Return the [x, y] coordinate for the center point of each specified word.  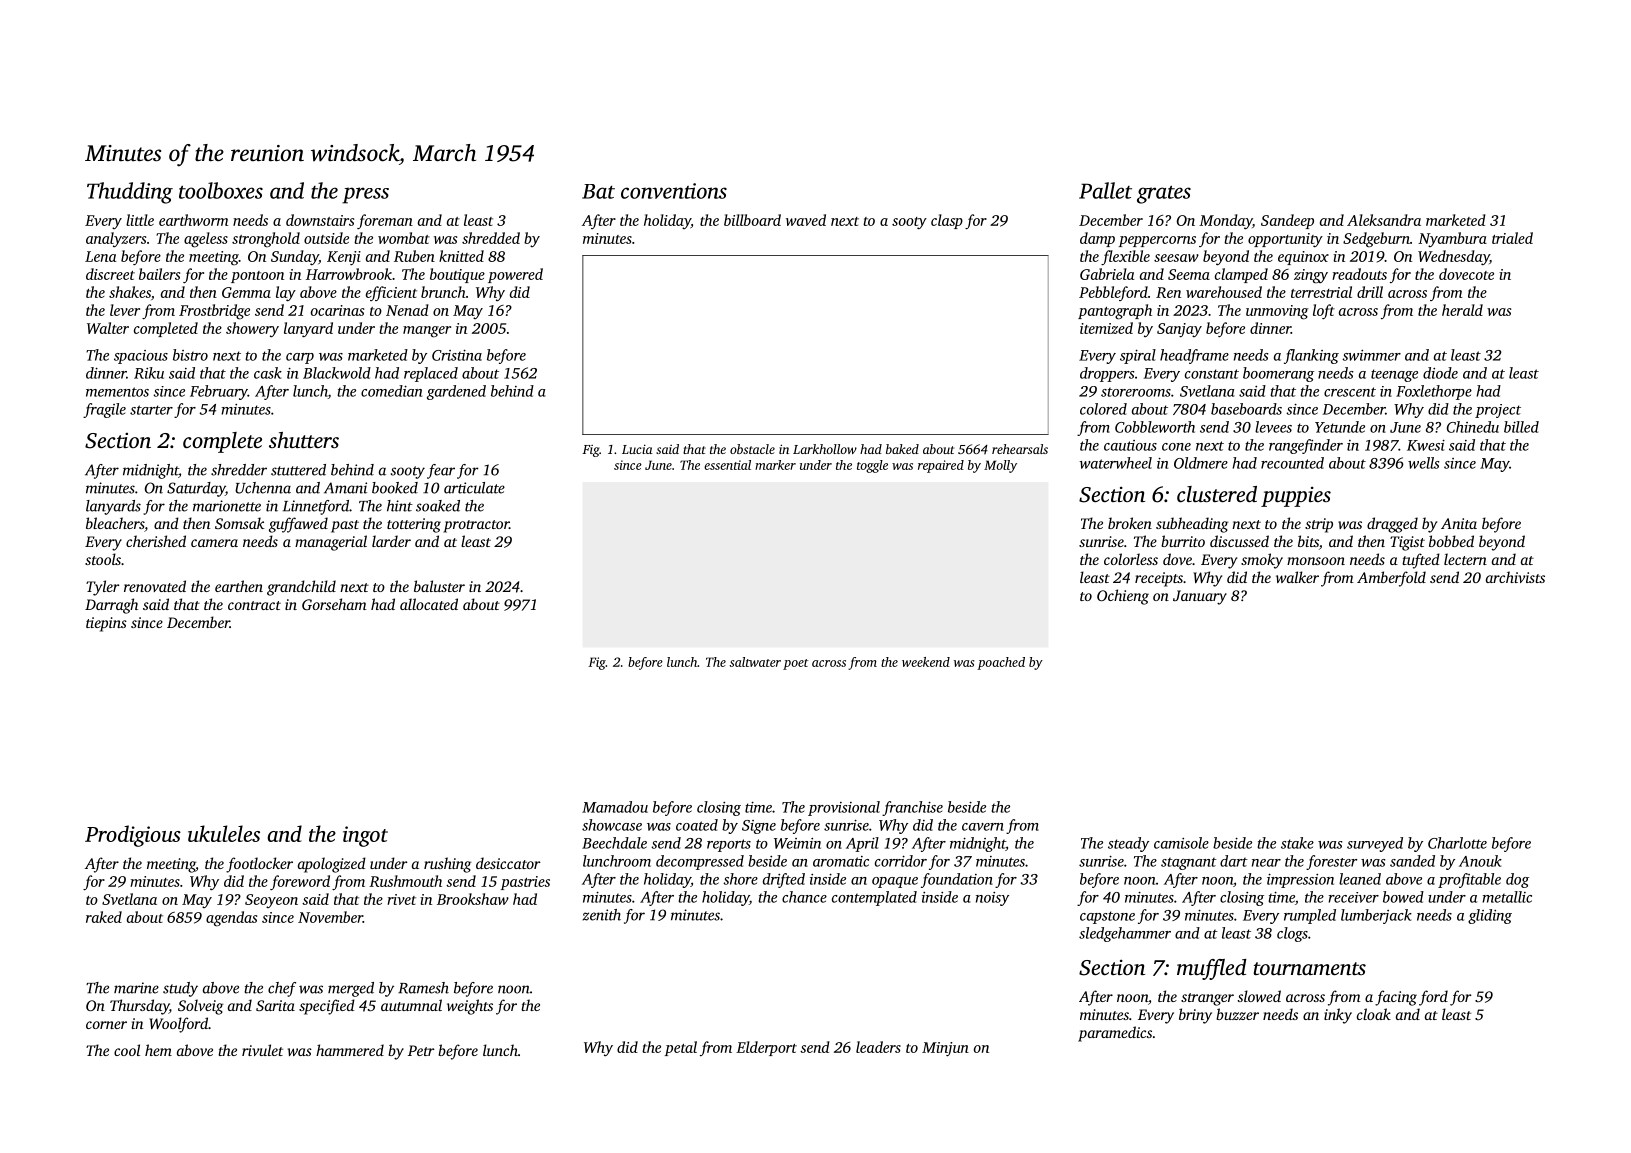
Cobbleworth [1155, 427]
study [180, 989]
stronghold [266, 240]
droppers [1107, 374]
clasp [947, 221]
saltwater [755, 662]
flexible [1125, 257]
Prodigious [133, 836]
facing [1396, 998]
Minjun [945, 1049]
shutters [304, 440]
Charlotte [1457, 843]
